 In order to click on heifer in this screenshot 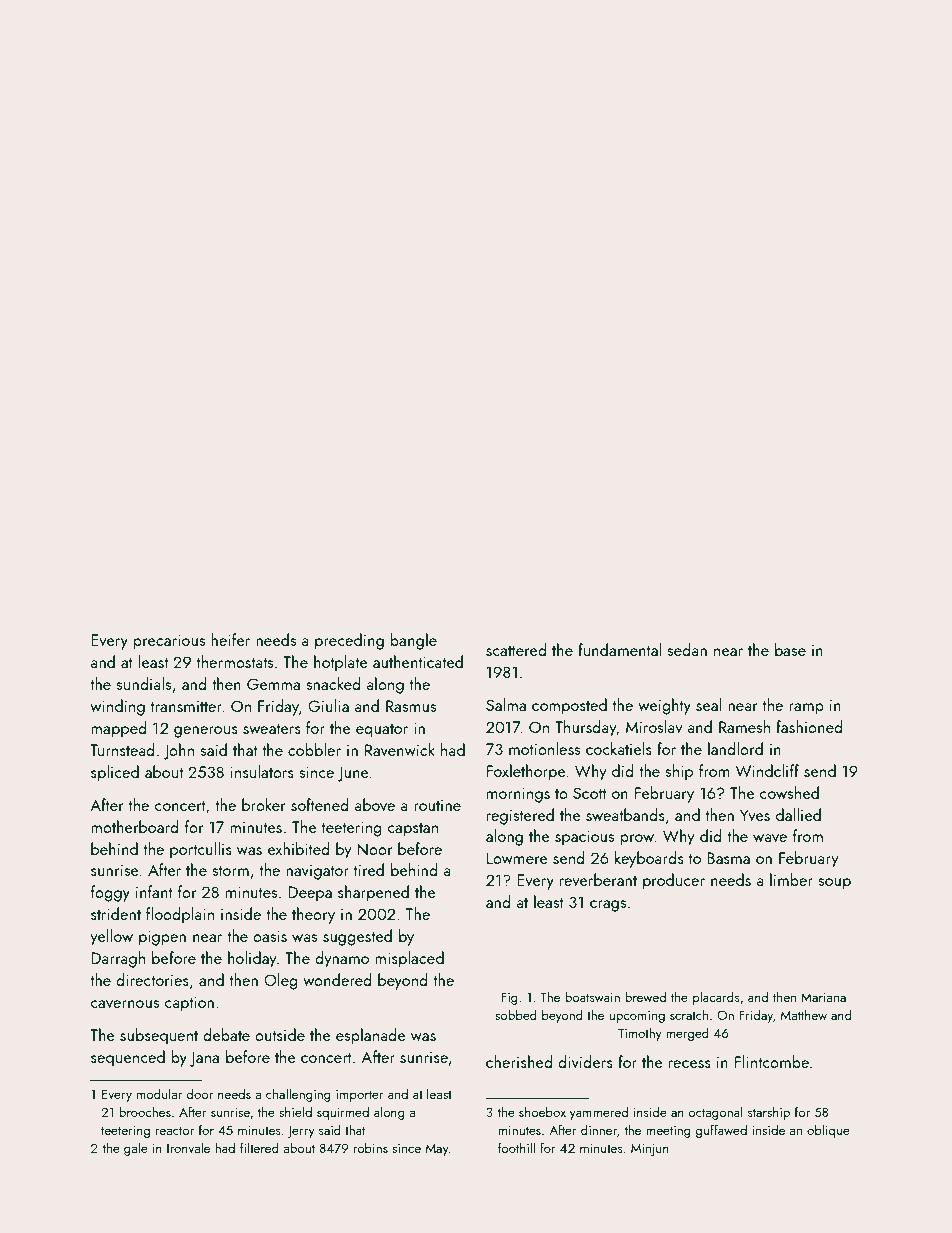, I will do `click(230, 639)`.
